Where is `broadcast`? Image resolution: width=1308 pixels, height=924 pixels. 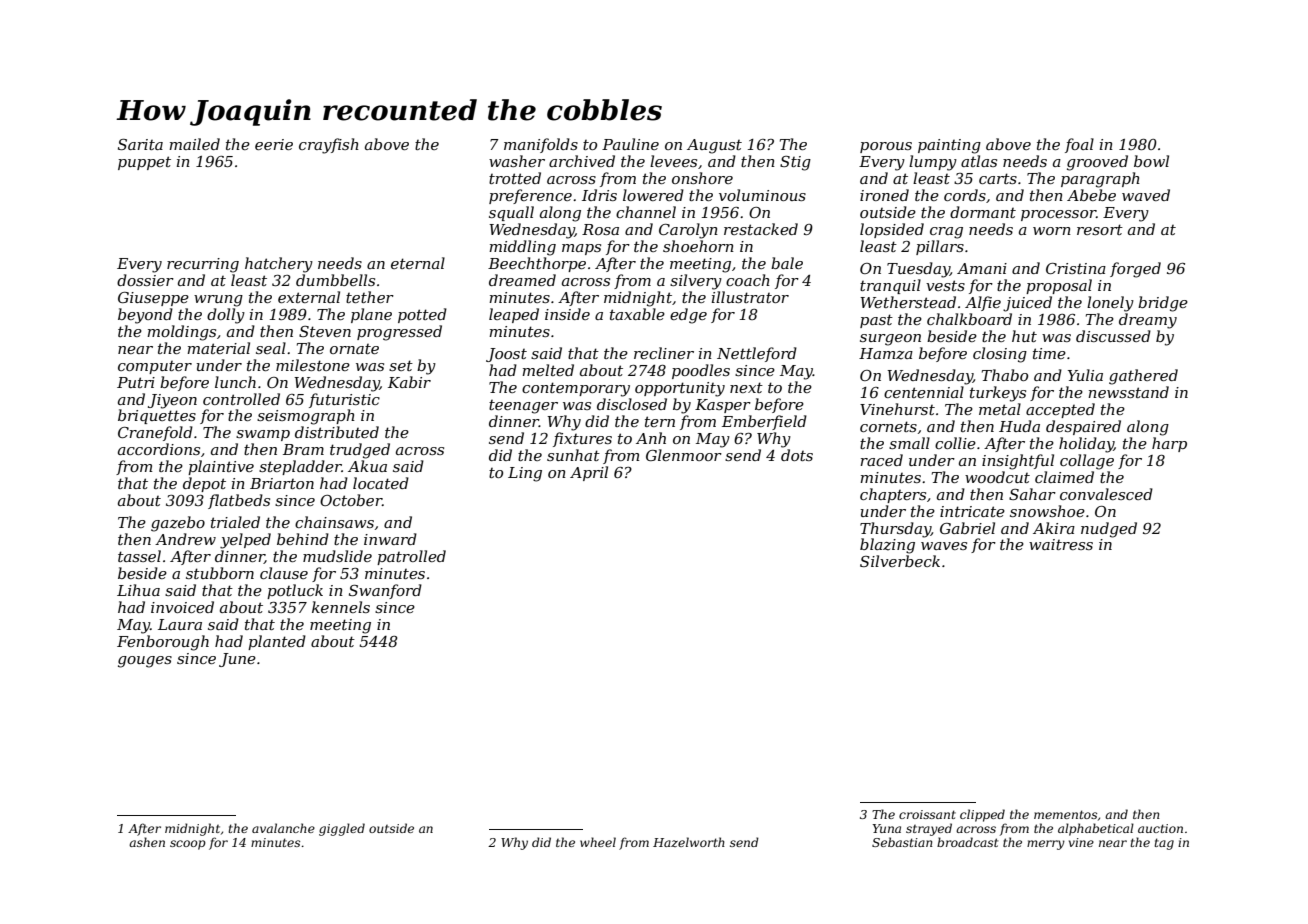 broadcast is located at coordinates (967, 842).
